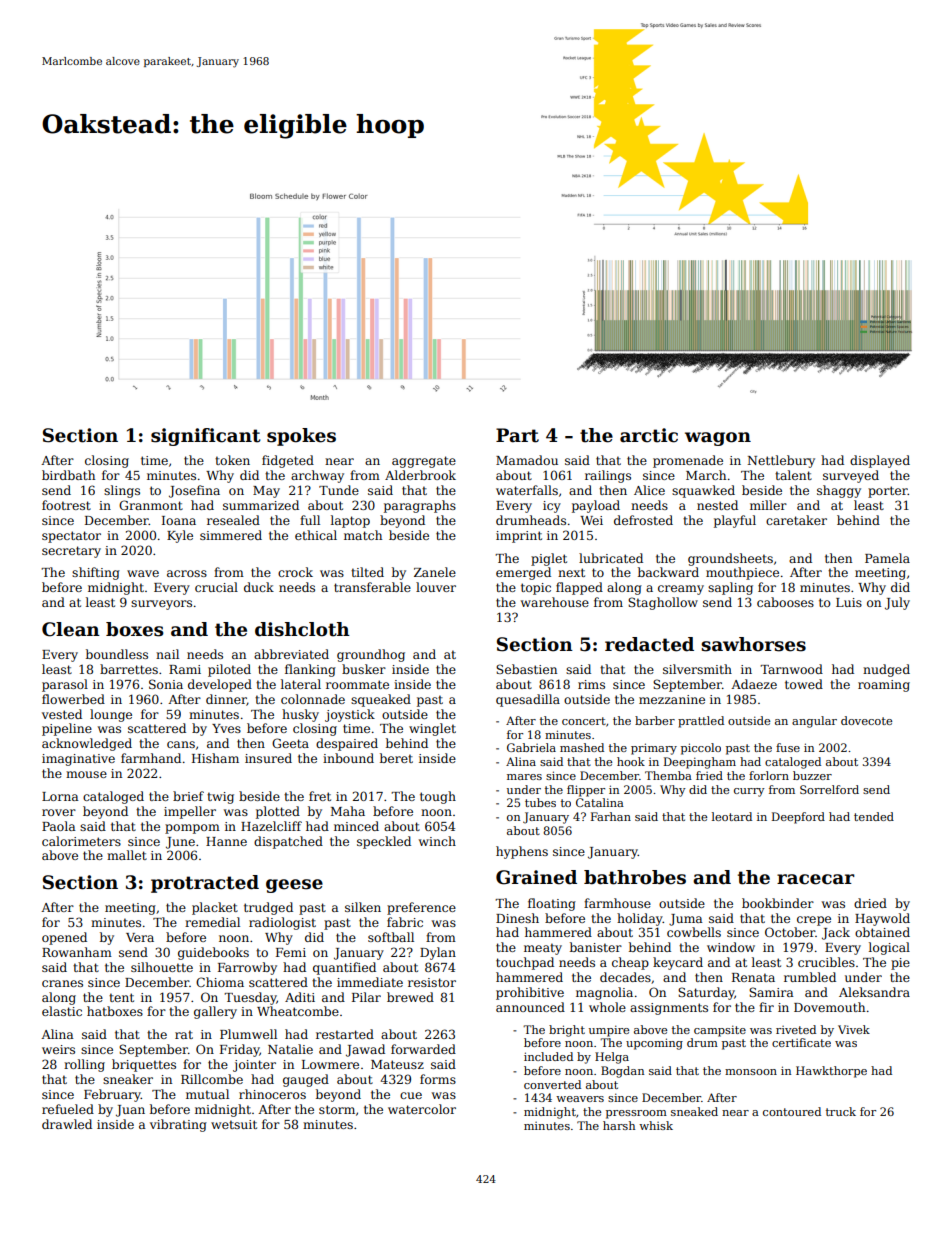  I want to click on window, so click(731, 947).
